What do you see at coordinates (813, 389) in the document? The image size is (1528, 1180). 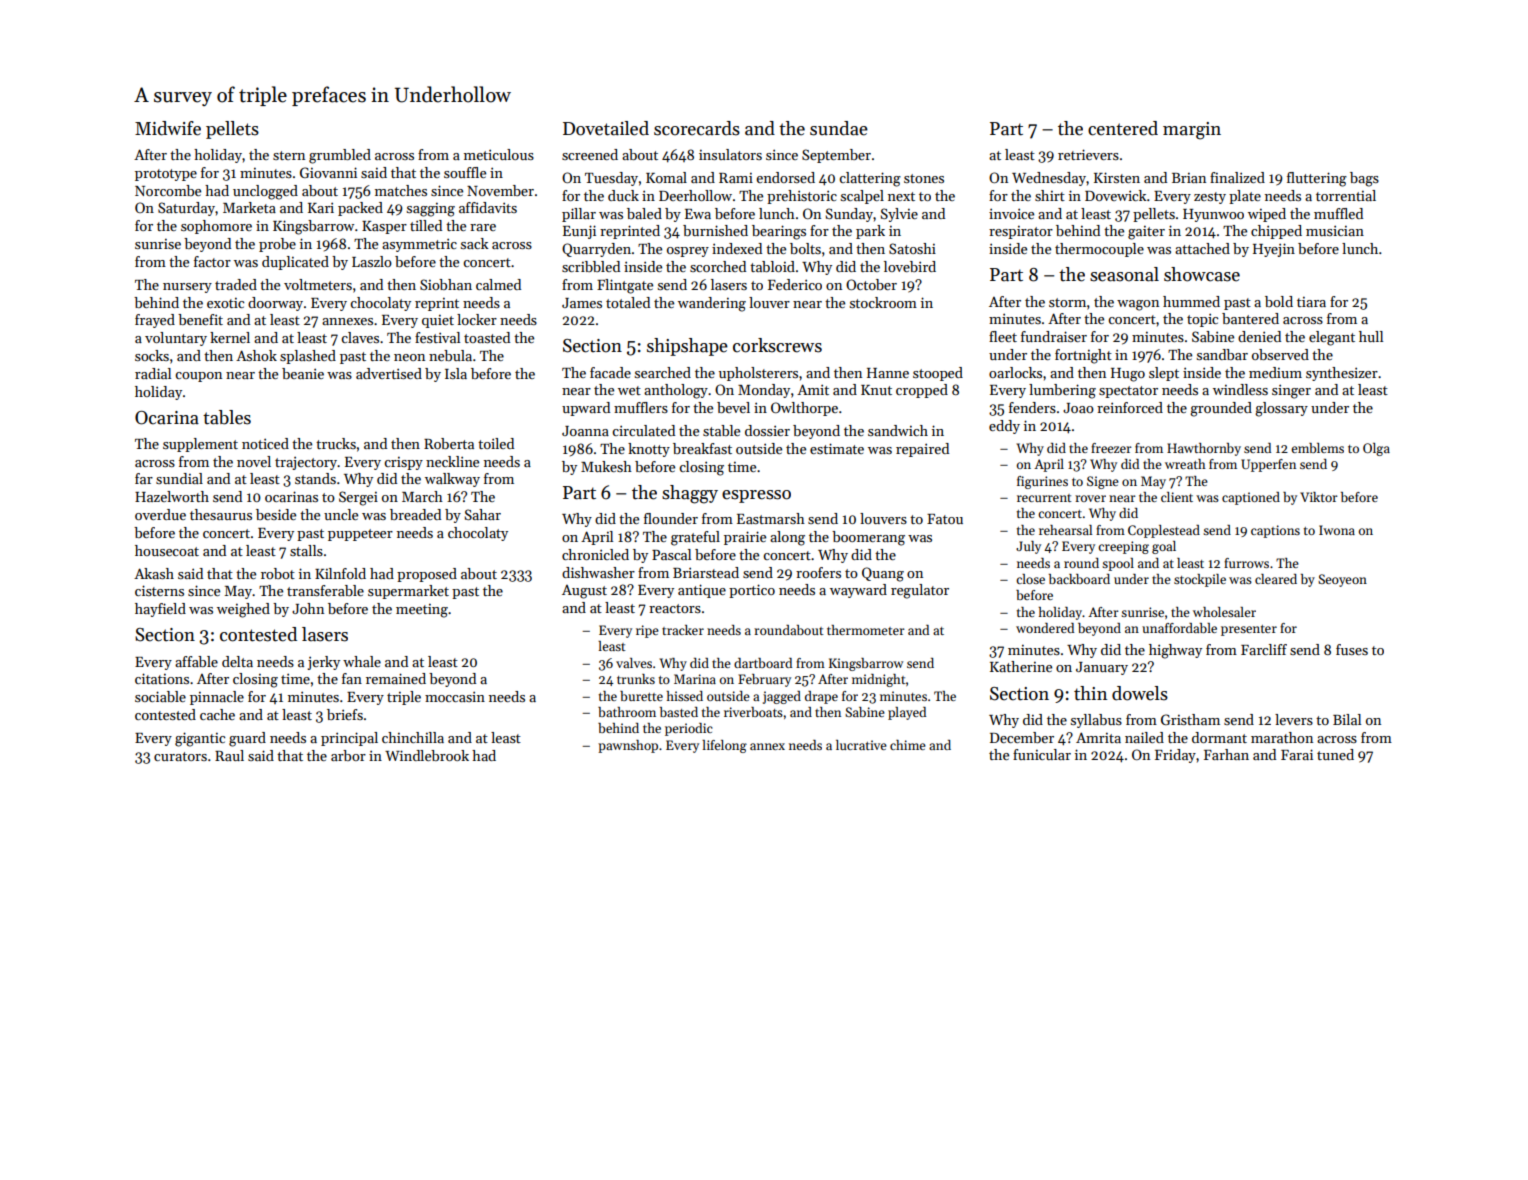 I see `Amit` at bounding box center [813, 389].
